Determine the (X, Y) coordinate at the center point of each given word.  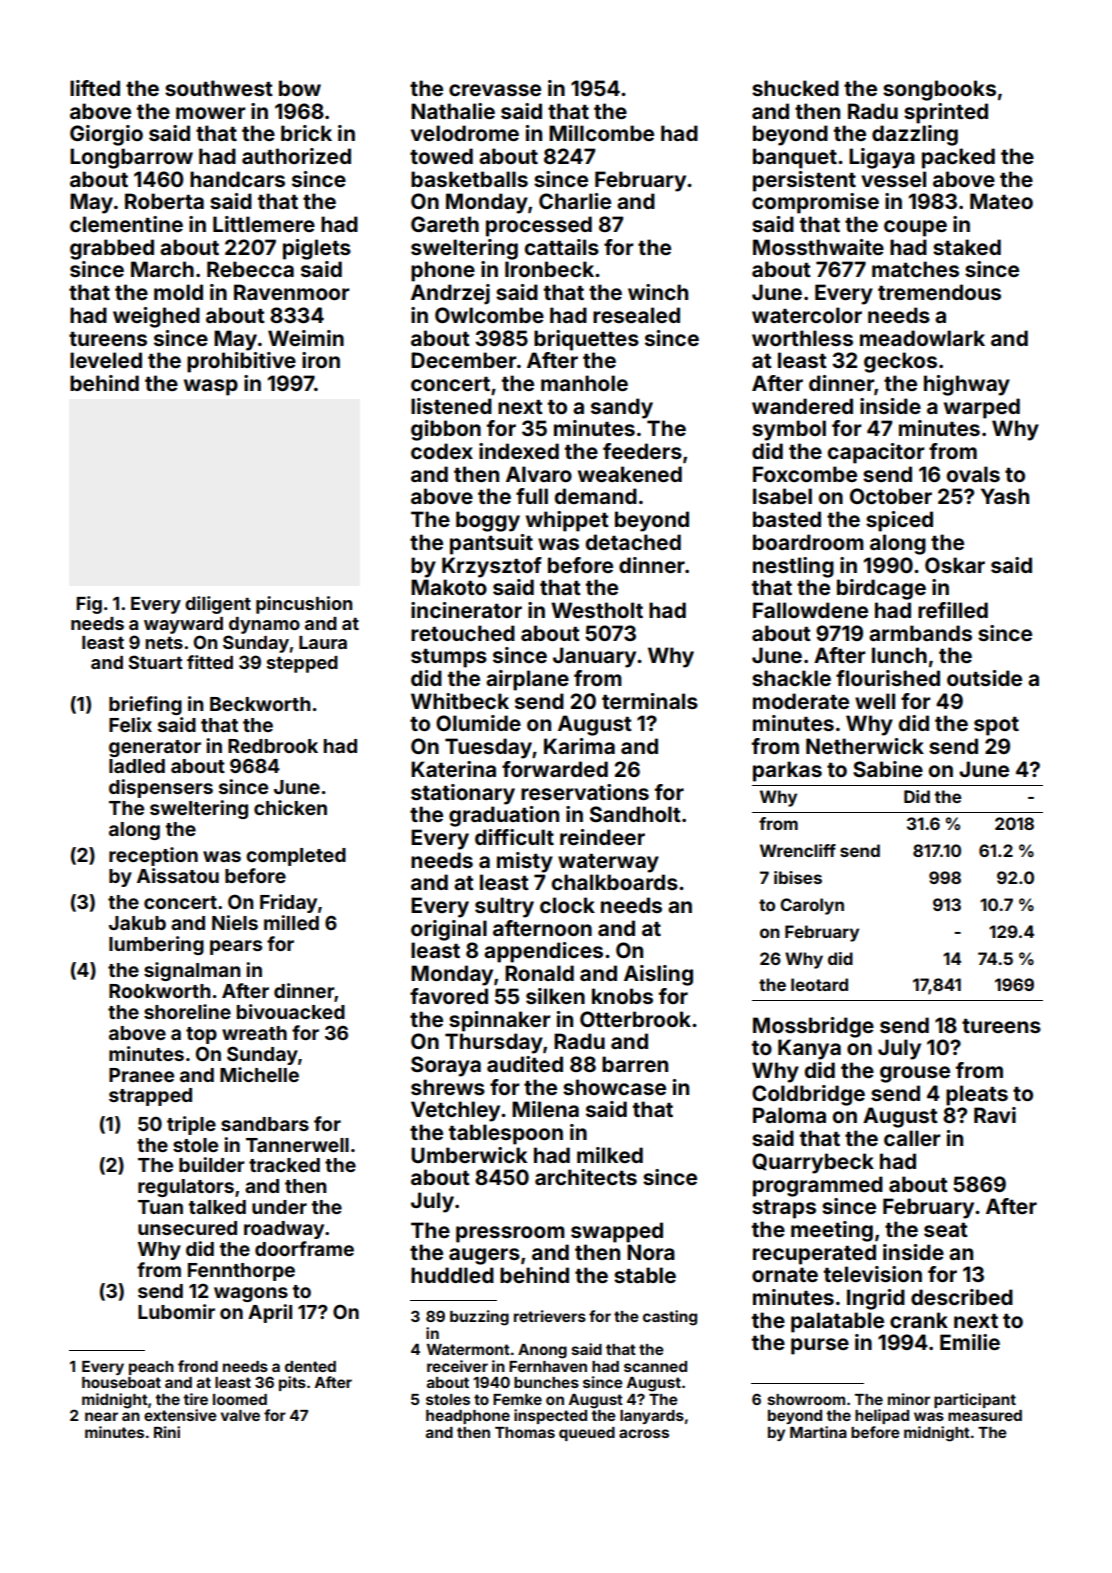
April (270, 1313)
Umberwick (469, 1155)
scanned (655, 1366)
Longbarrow (131, 158)
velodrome (465, 133)
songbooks (939, 90)
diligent (218, 605)
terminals (650, 701)
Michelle (259, 1074)
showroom (806, 1399)
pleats (977, 1095)
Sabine (888, 769)
